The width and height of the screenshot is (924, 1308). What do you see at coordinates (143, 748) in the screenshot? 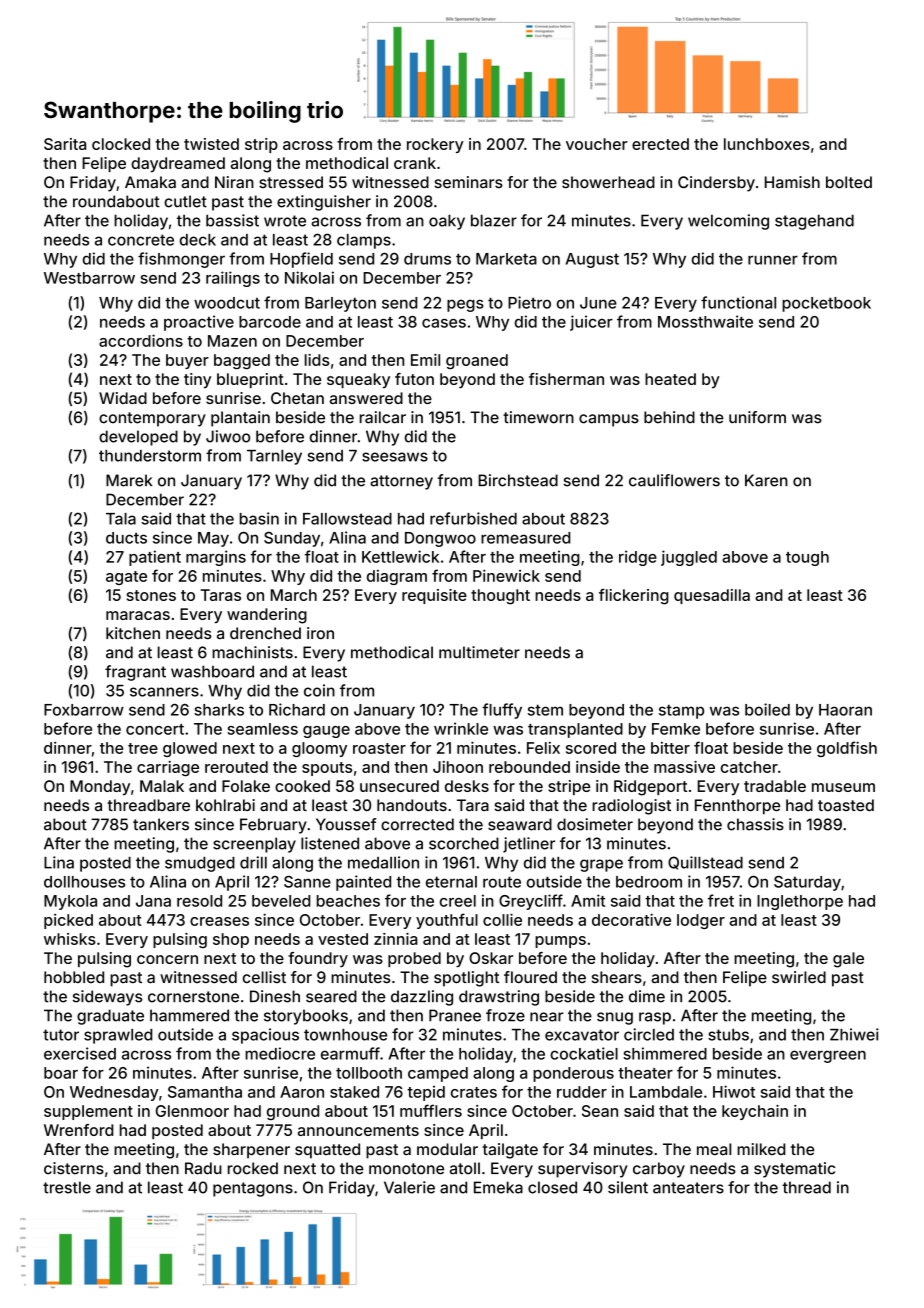
I see `tree` at bounding box center [143, 748].
